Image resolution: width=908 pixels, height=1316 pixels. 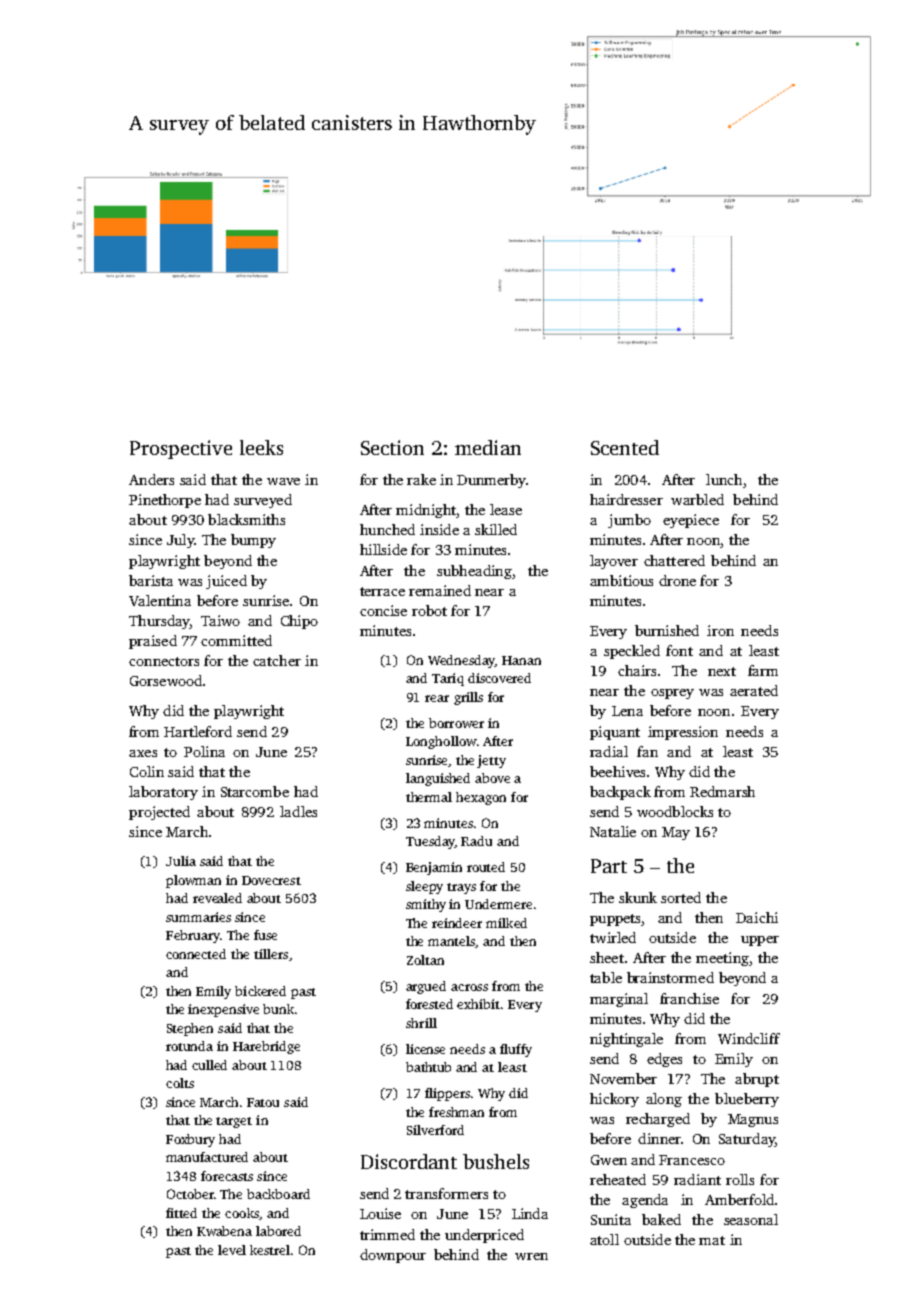 What do you see at coordinates (448, 679) in the screenshot?
I see `Tariq` at bounding box center [448, 679].
